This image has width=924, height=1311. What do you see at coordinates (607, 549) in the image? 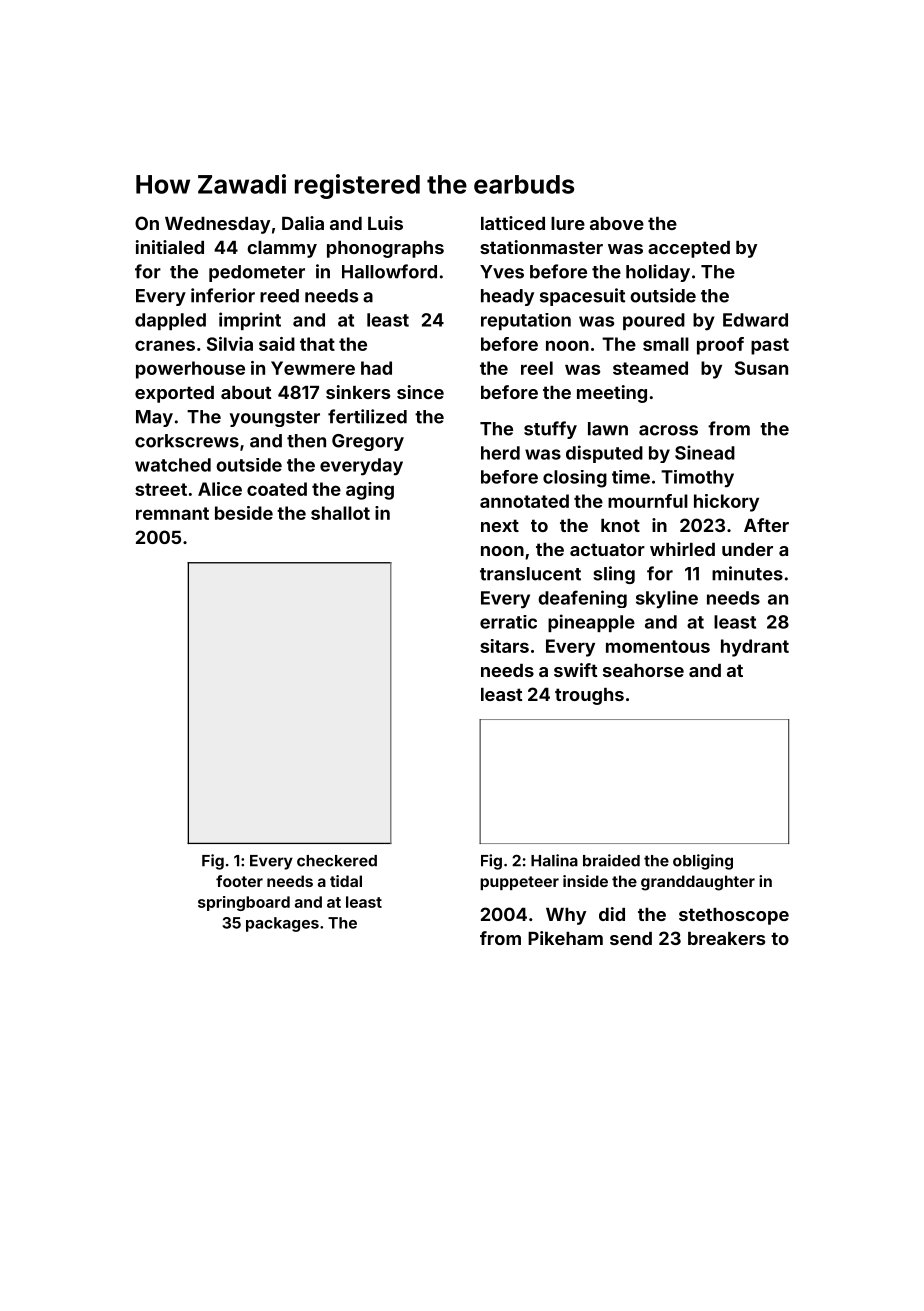
I see `actuator` at bounding box center [607, 549].
